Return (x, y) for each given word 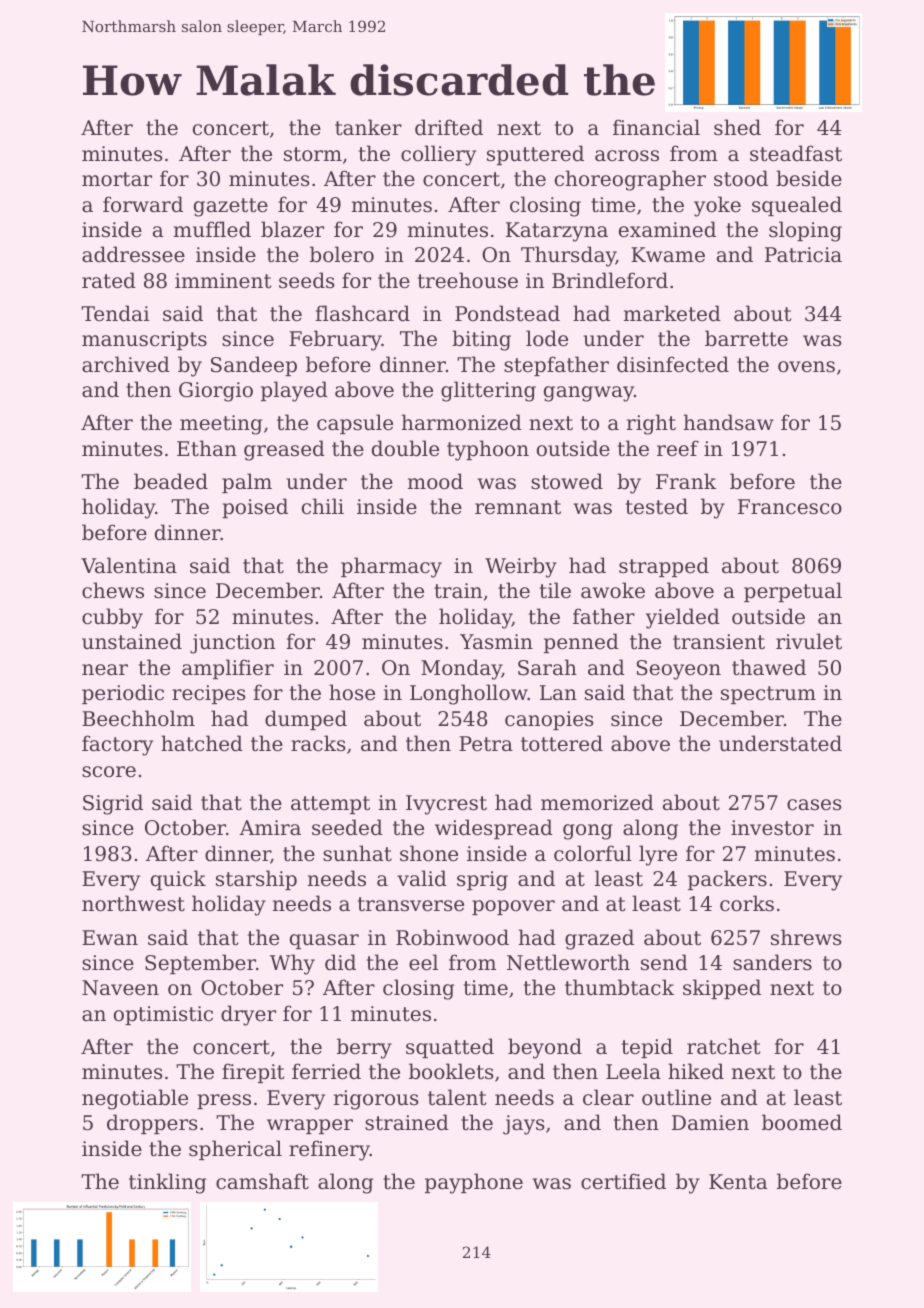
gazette (231, 207)
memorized (597, 802)
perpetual (793, 592)
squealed (797, 206)
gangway (589, 394)
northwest (133, 903)
